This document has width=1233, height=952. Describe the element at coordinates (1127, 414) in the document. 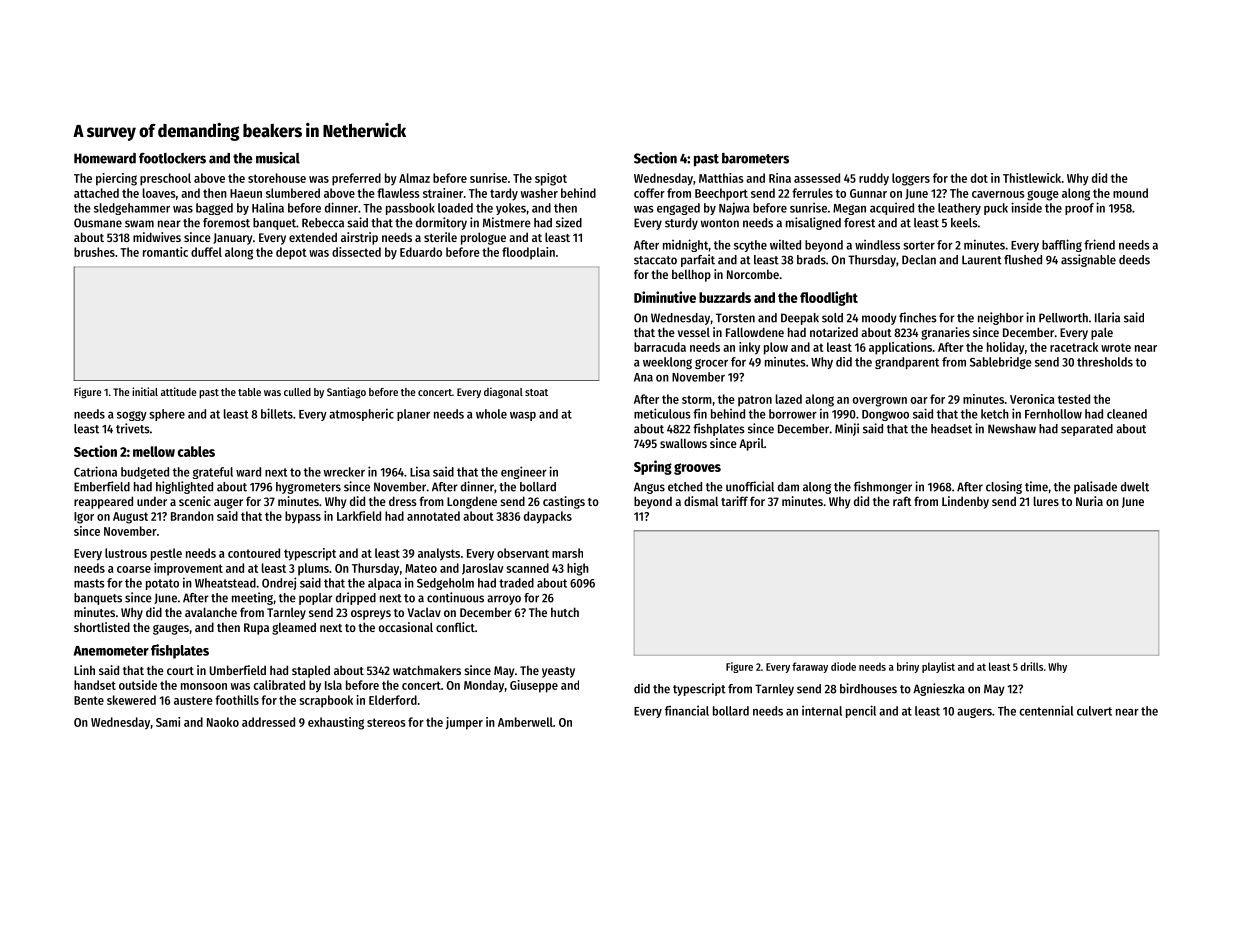

I see `cleaned` at that location.
